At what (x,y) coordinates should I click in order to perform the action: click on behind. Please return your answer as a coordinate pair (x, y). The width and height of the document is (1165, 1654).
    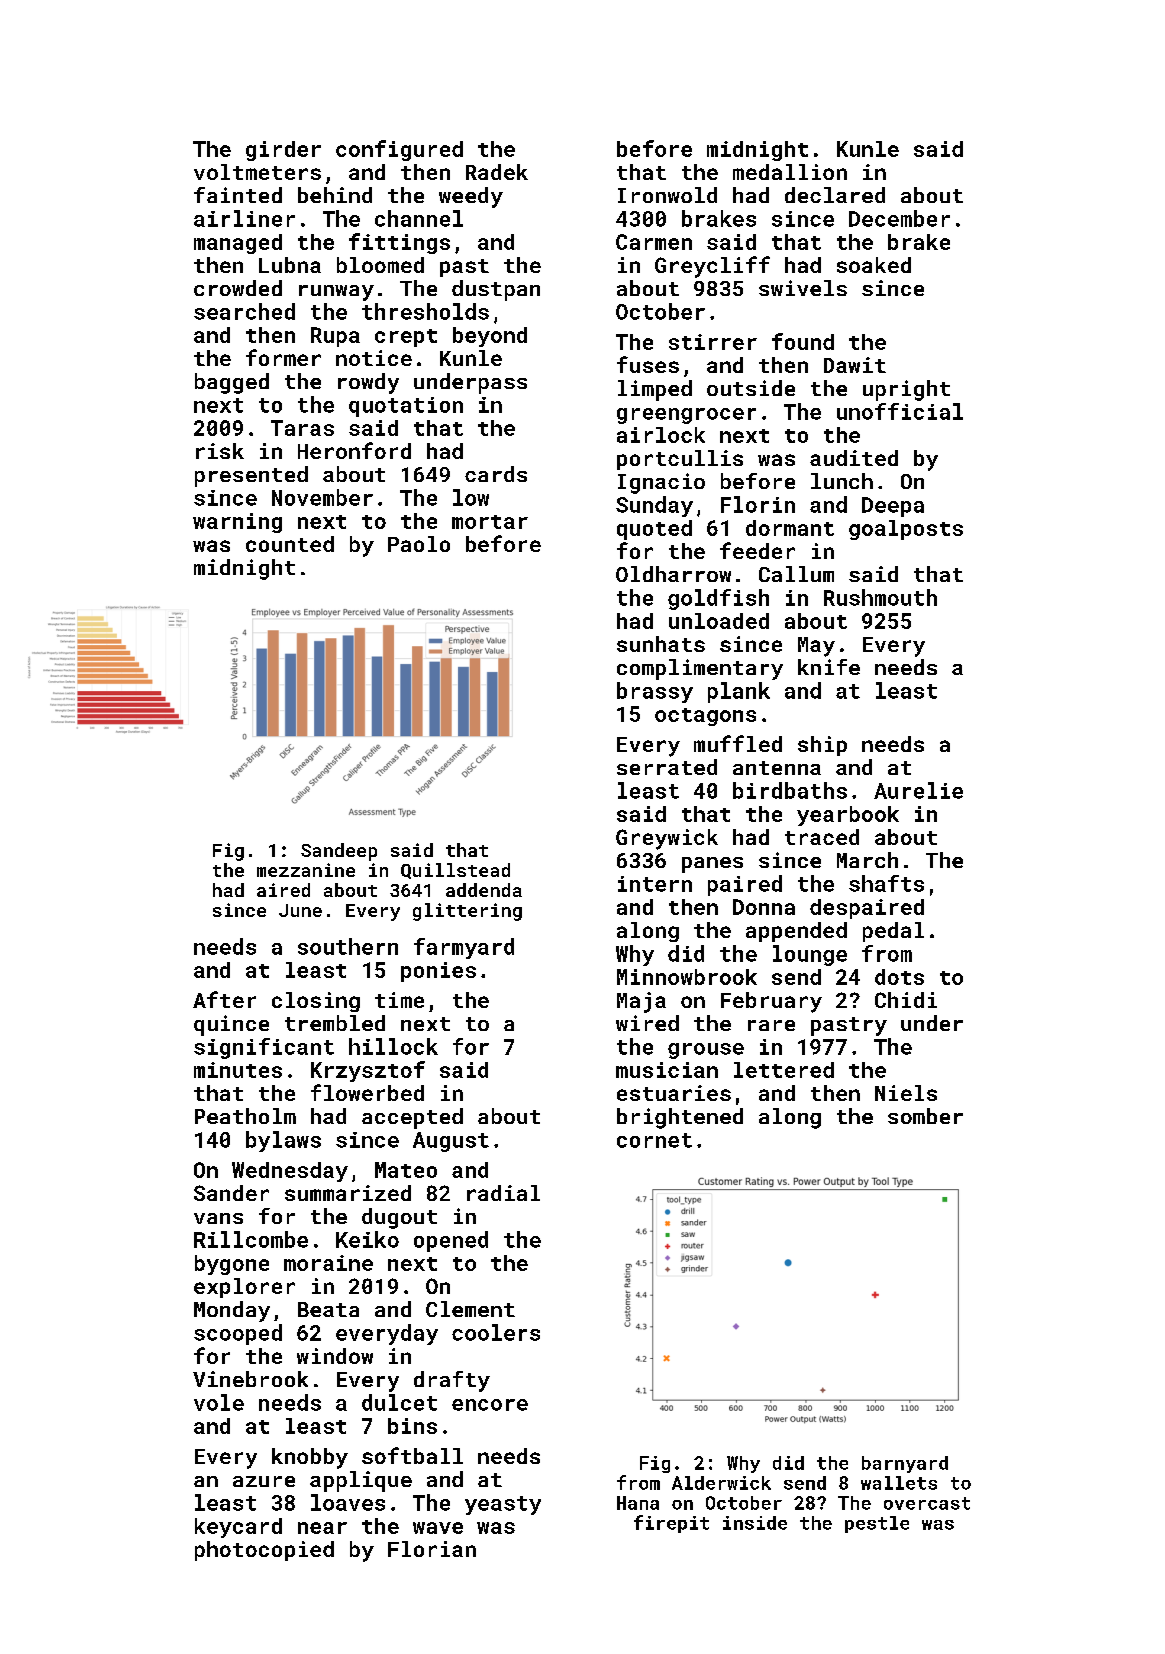
    Looking at the image, I should click on (335, 195).
